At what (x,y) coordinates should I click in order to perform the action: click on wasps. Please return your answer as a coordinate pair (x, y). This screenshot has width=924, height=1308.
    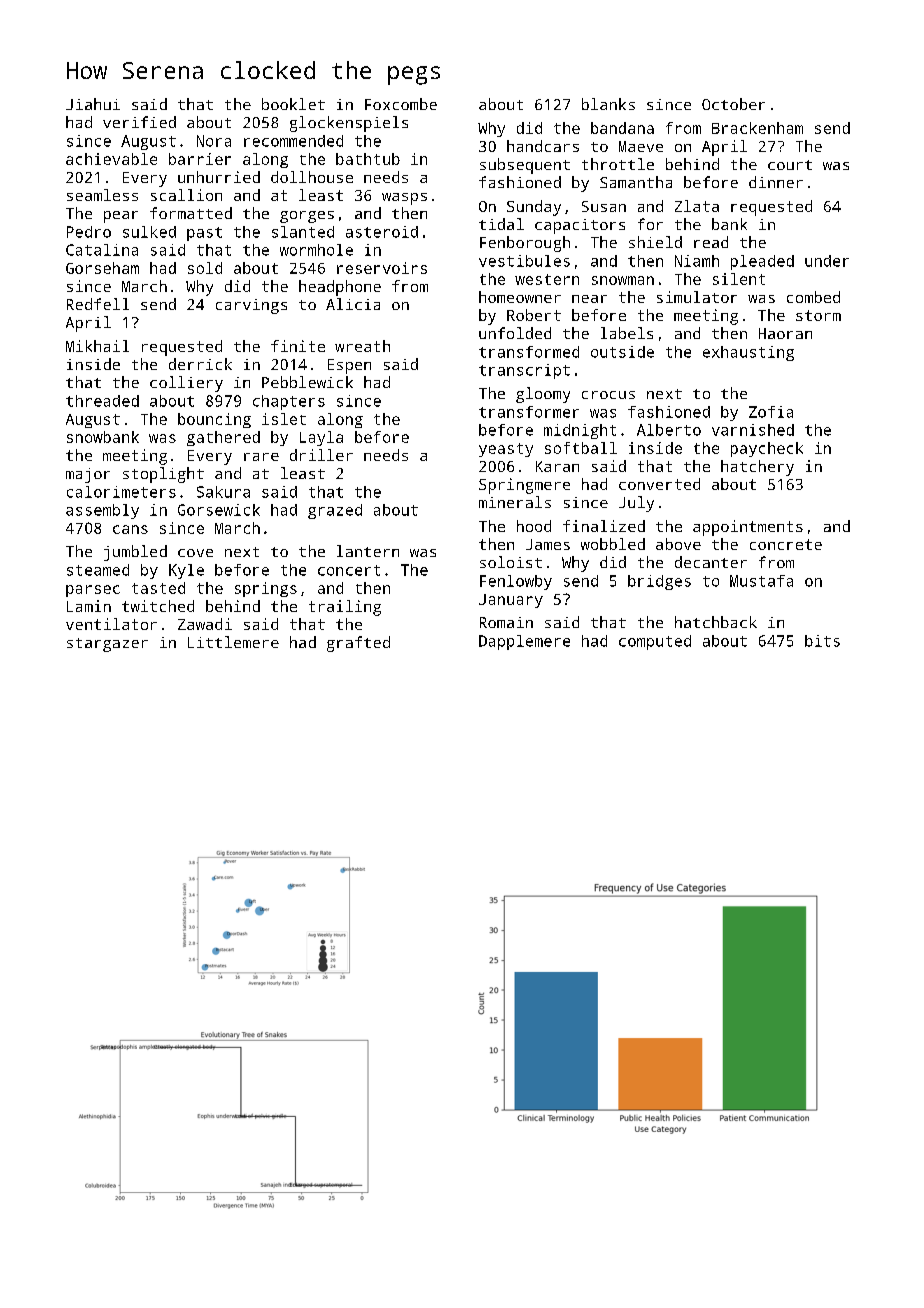
    Looking at the image, I should click on (404, 199).
